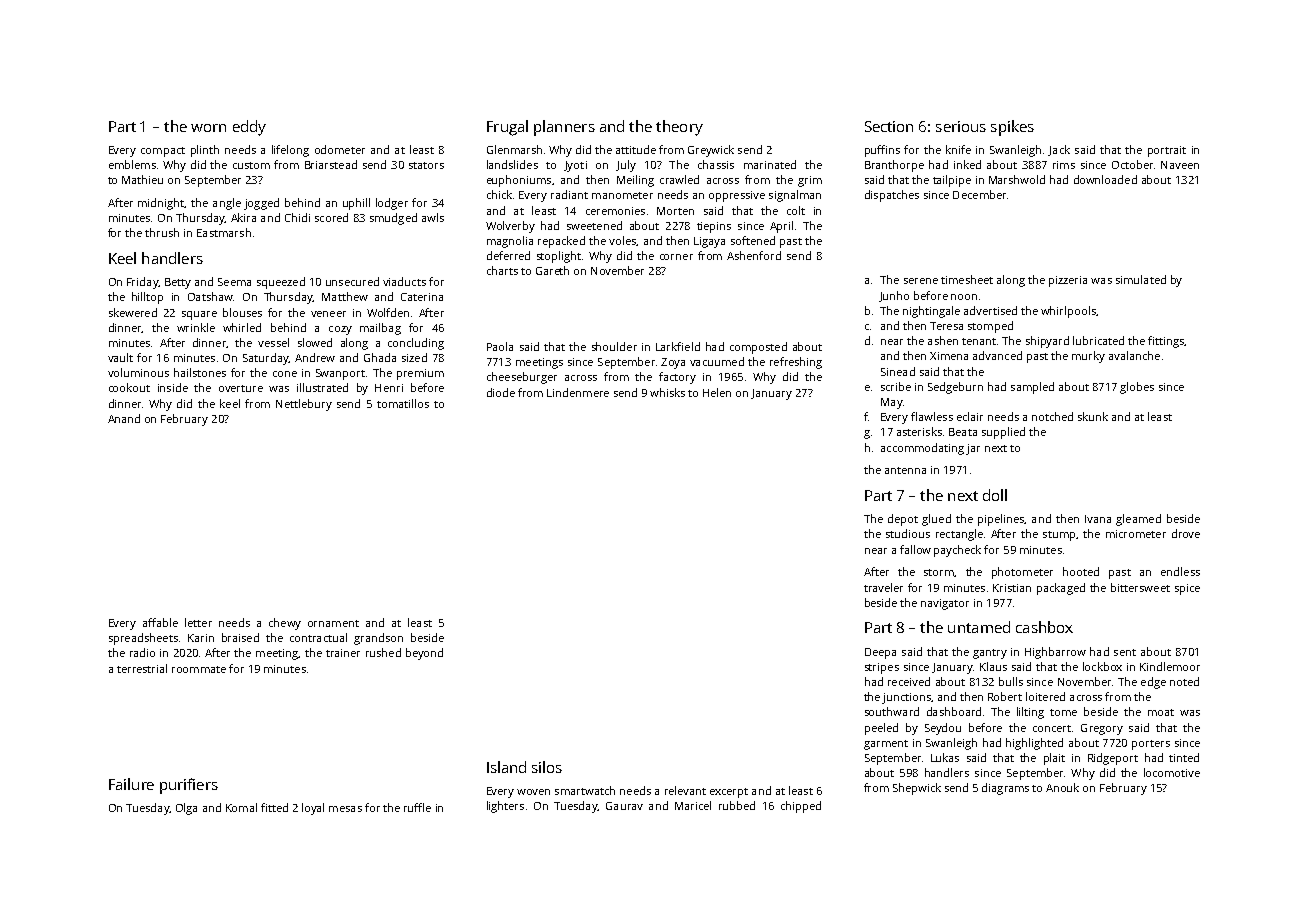 This image has height=924, width=1308. Describe the element at coordinates (1093, 416) in the image. I see `skunk` at that location.
